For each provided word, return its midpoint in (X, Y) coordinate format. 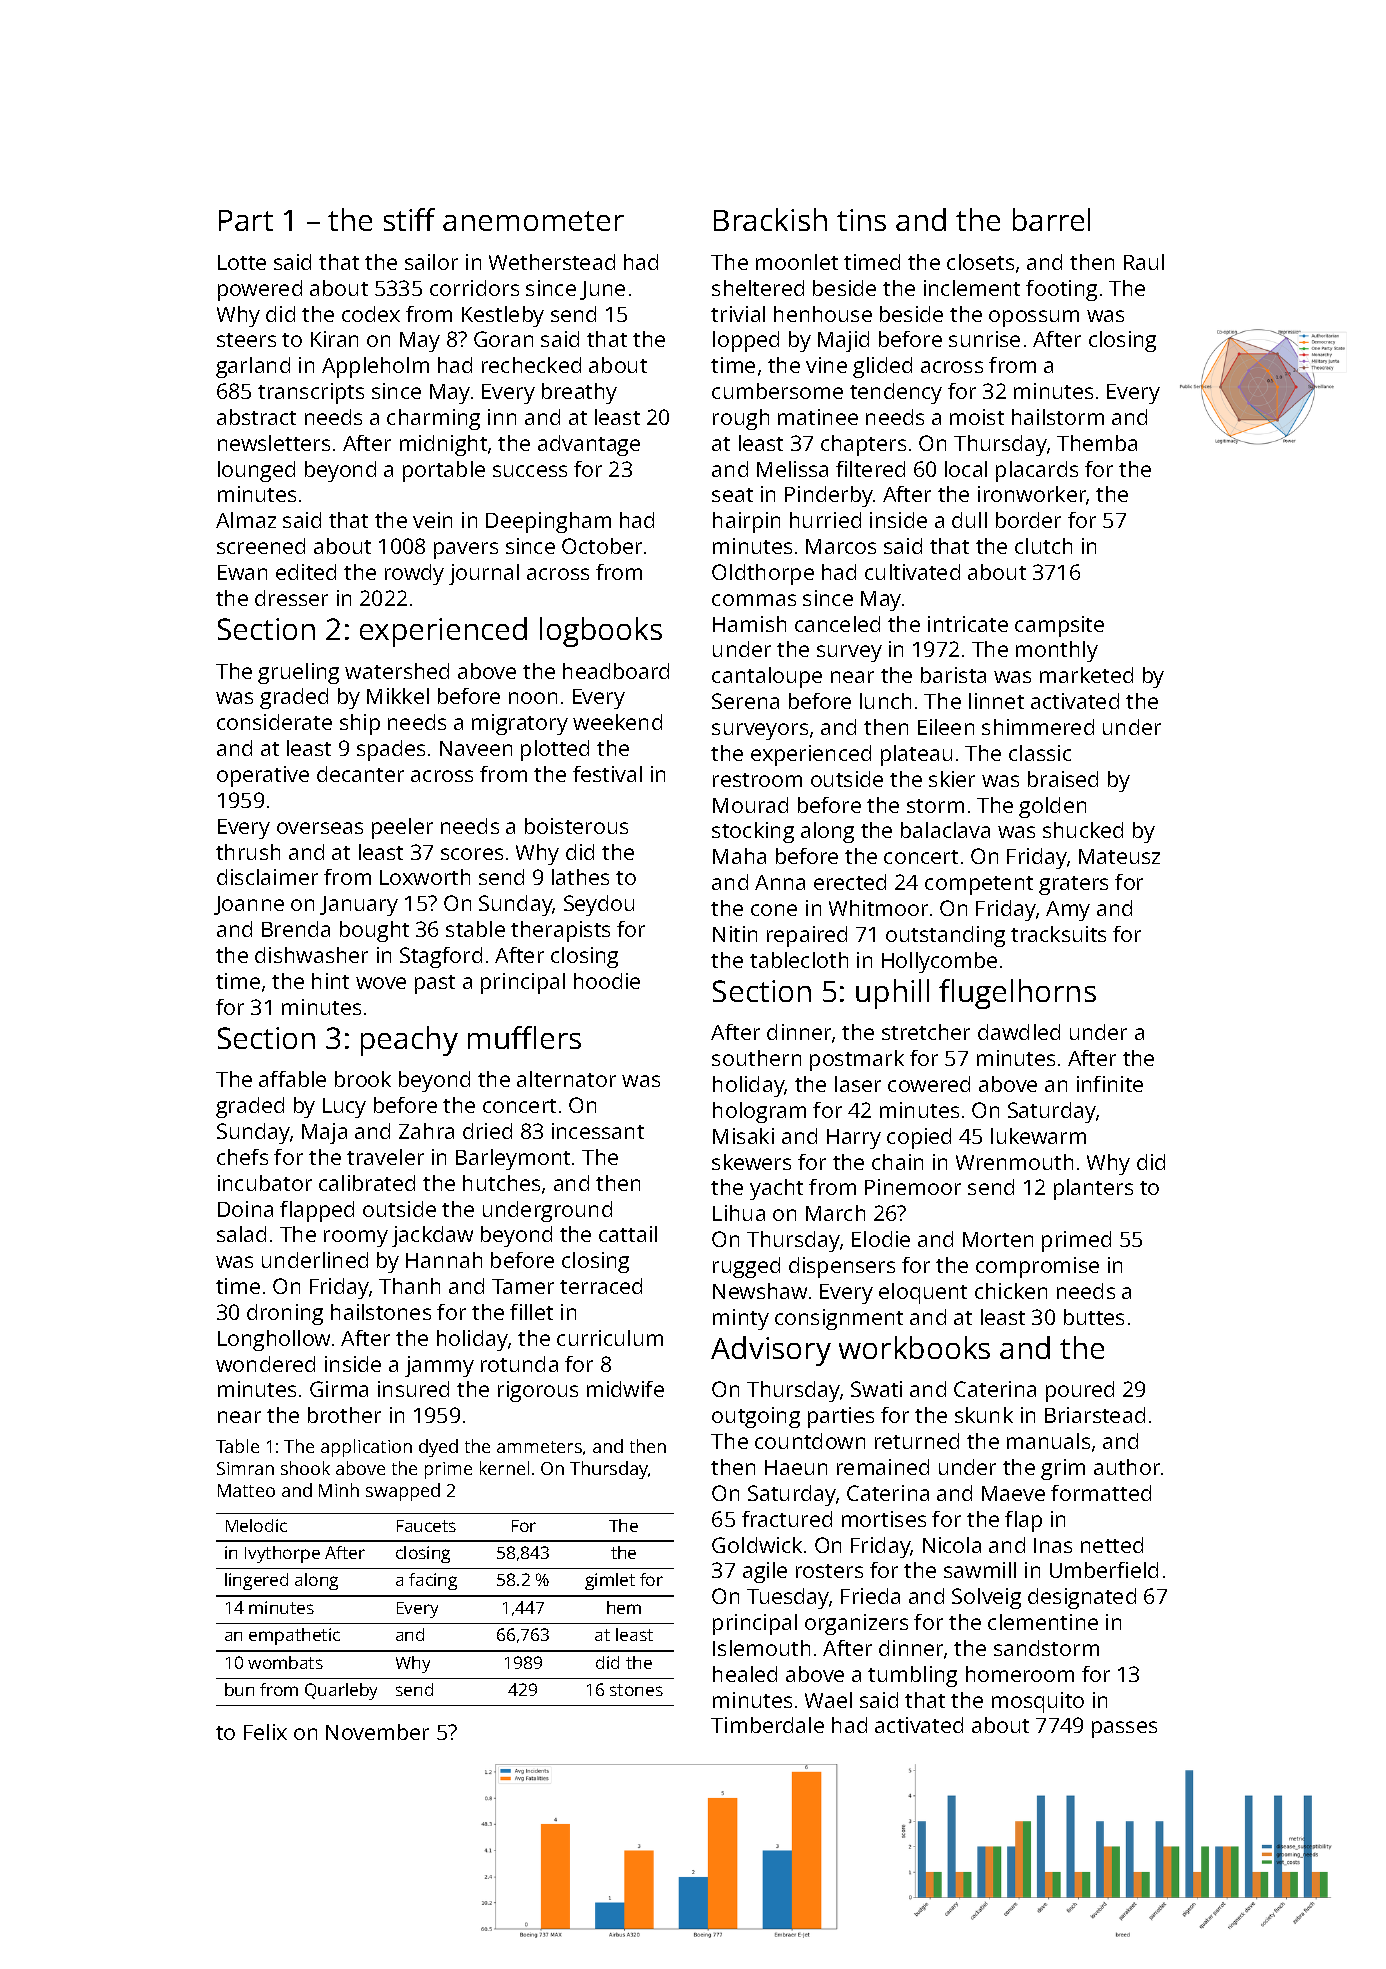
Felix (265, 1732)
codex (371, 314)
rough (741, 419)
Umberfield (1104, 1570)
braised (1063, 779)
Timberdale (767, 1725)
